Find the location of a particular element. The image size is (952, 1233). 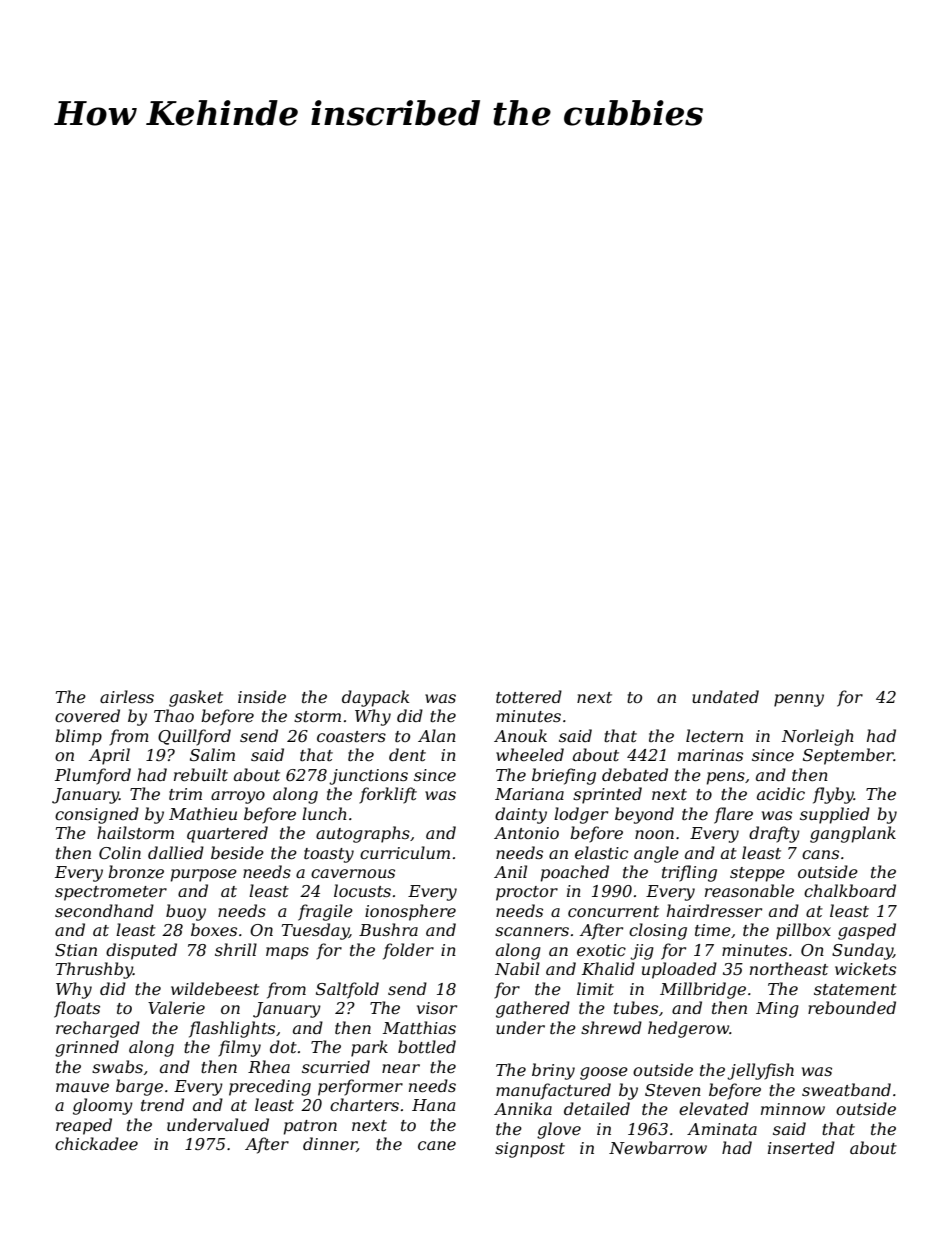

buoy is located at coordinates (186, 912).
